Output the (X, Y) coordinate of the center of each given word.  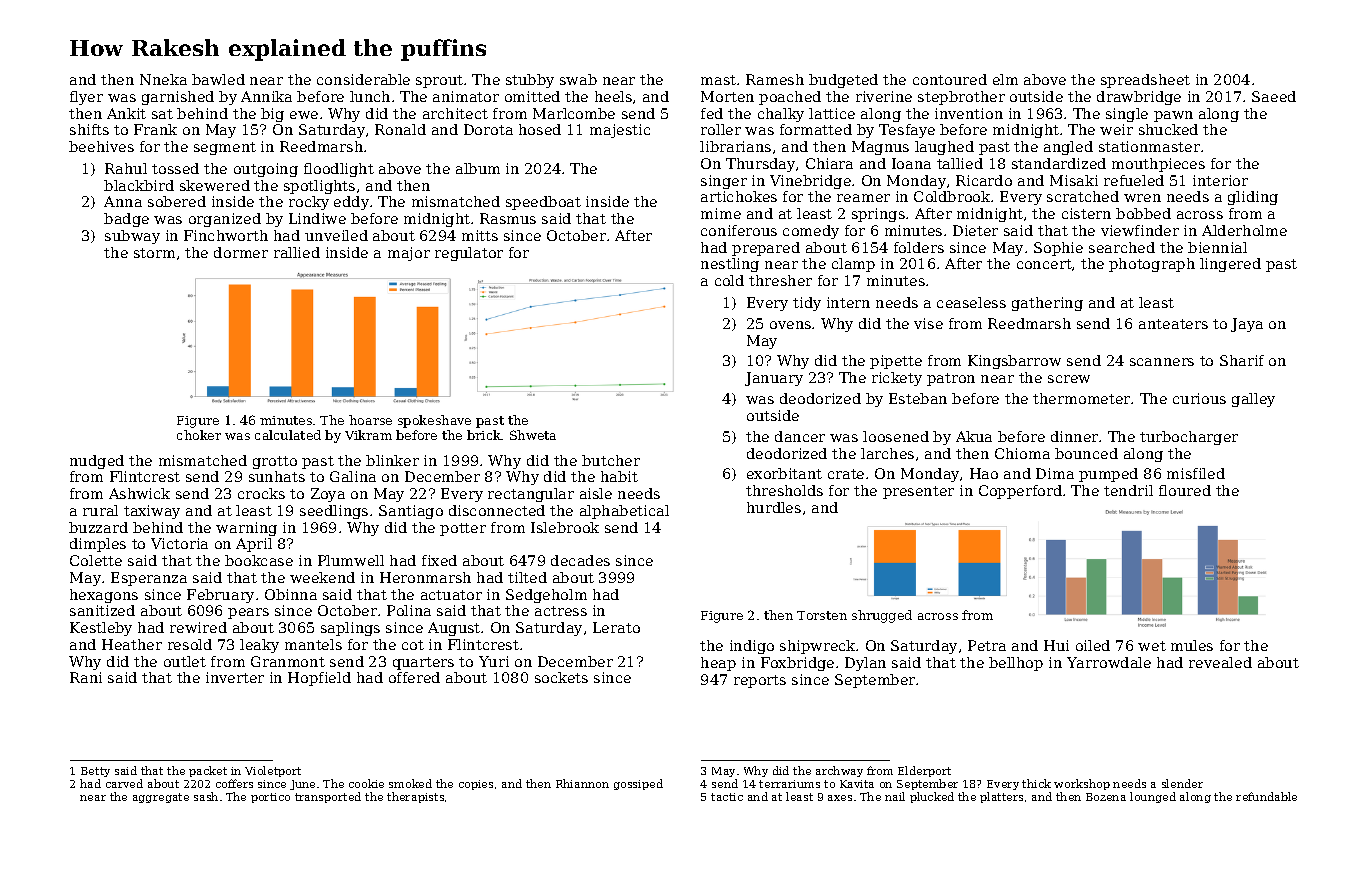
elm (1005, 79)
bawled (218, 79)
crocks (261, 493)
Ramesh (775, 79)
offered (414, 677)
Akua (974, 436)
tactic (727, 797)
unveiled (336, 235)
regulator (469, 254)
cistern (1086, 213)
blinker (392, 460)
